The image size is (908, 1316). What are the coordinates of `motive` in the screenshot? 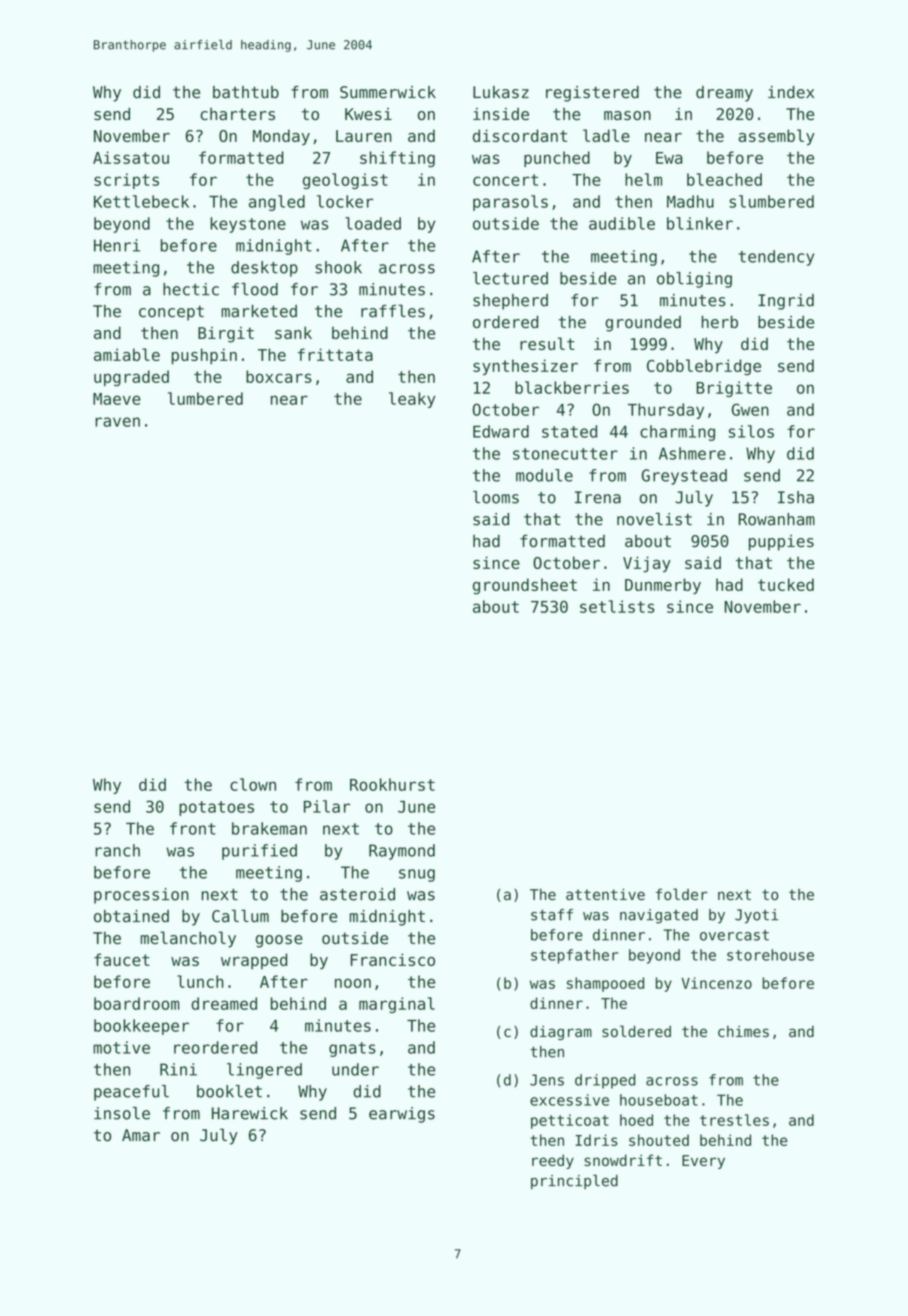 It's located at (121, 1047).
